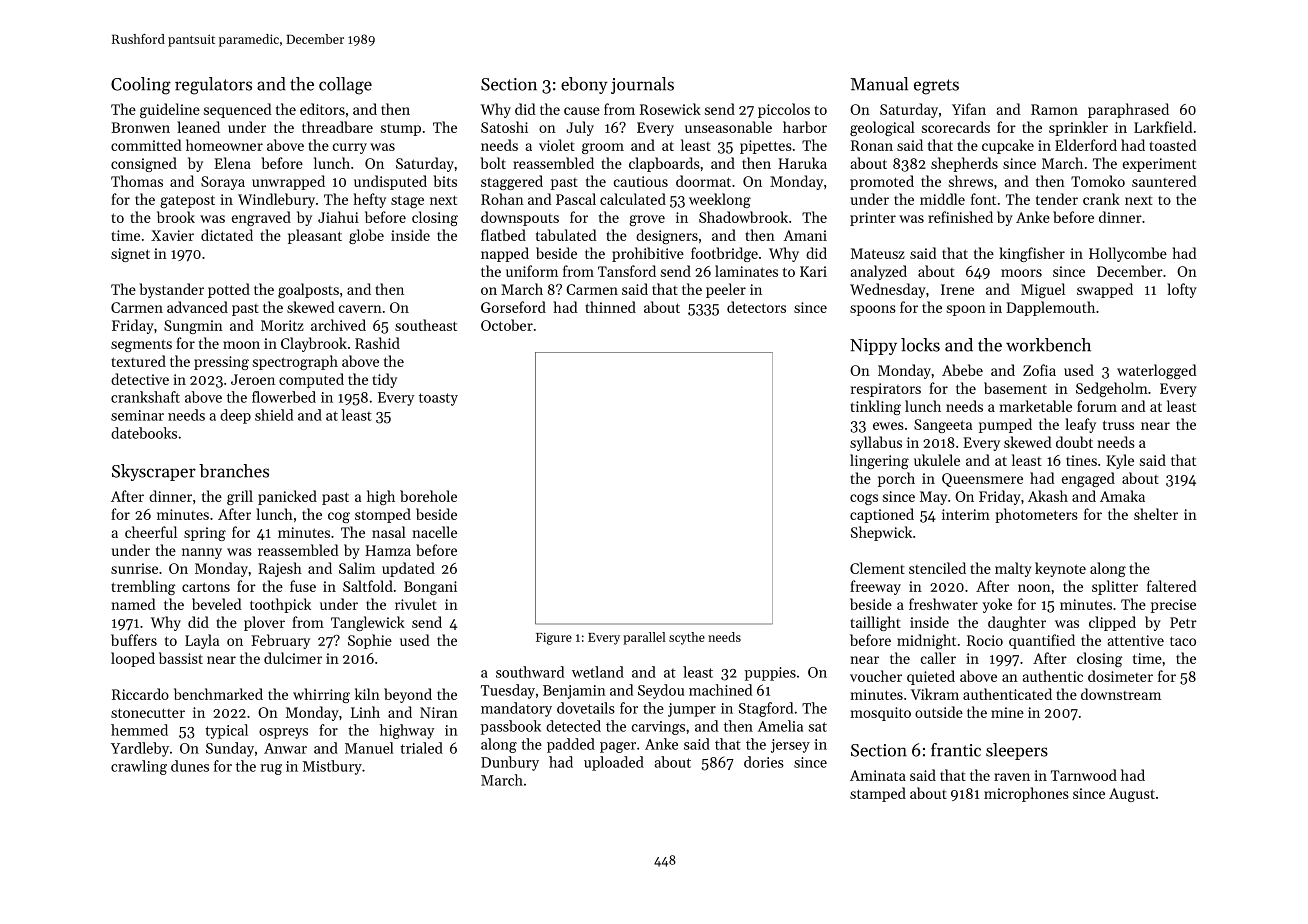 This screenshot has width=1308, height=924. I want to click on harbor, so click(805, 127).
